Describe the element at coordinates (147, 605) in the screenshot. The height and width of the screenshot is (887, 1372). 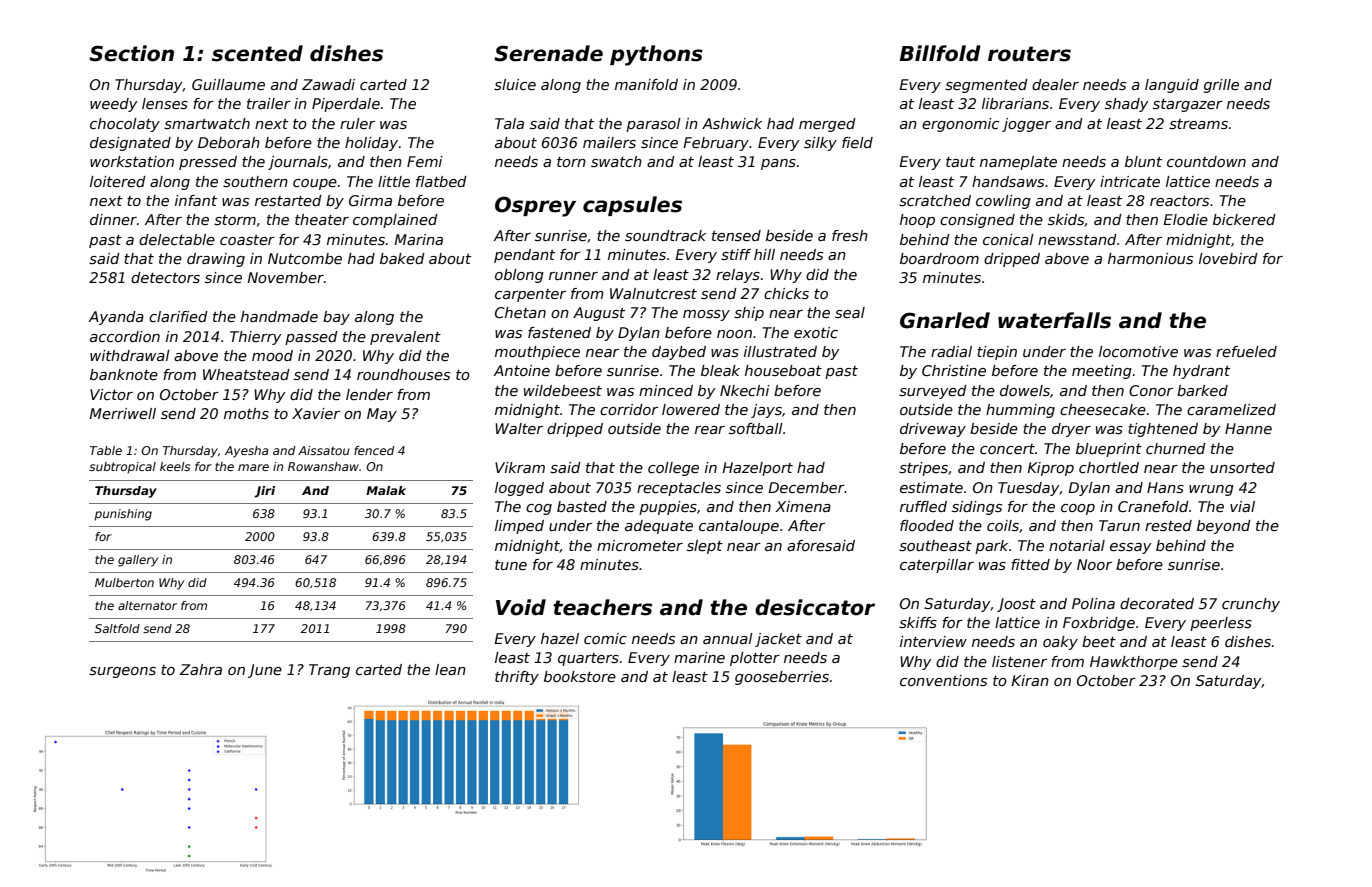
I see `alternator` at that location.
